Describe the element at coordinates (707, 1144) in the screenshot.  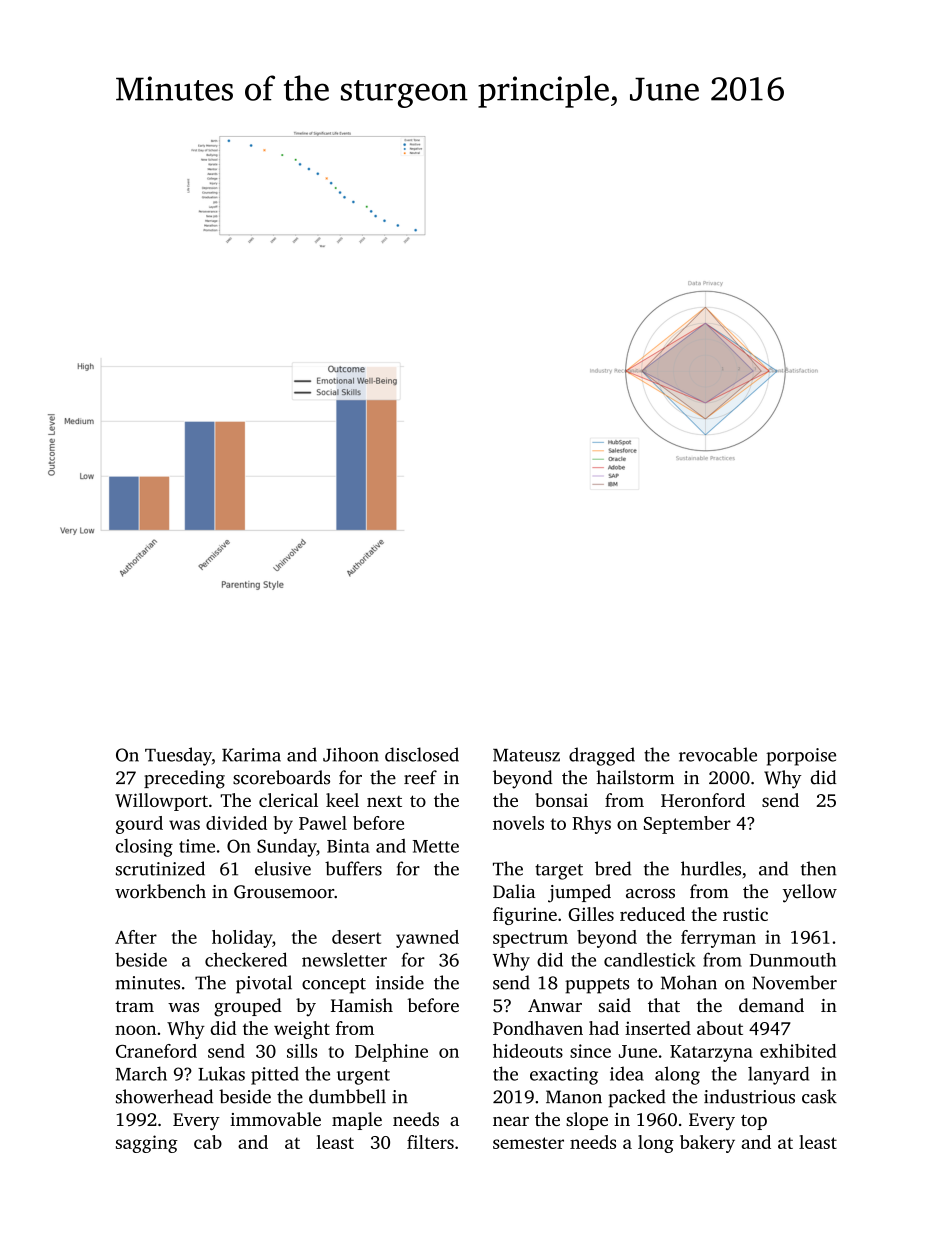
I see `bakery` at that location.
